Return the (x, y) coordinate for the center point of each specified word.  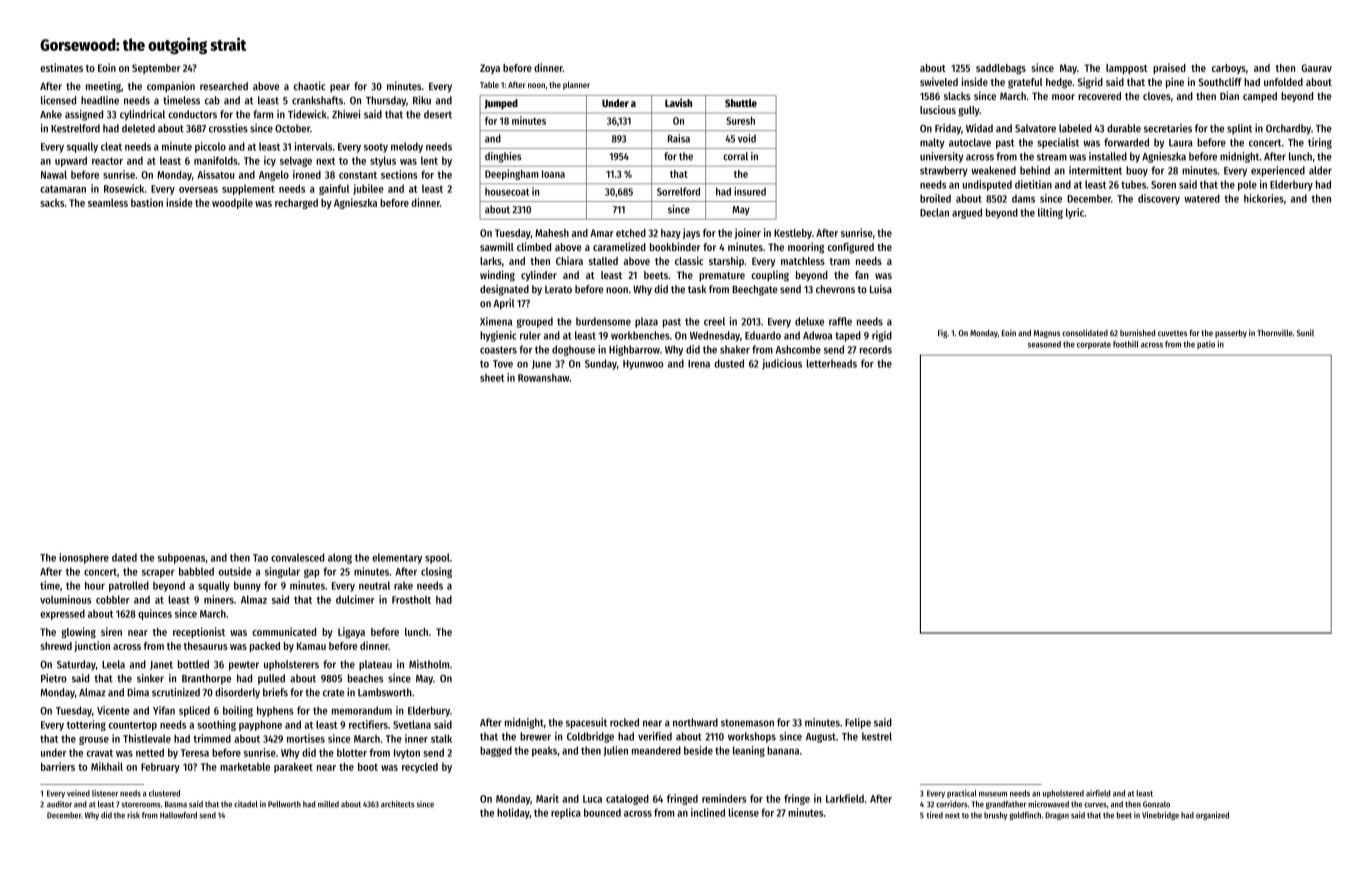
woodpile (232, 203)
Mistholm (429, 664)
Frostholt (411, 599)
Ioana (553, 174)
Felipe (858, 723)
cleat (111, 146)
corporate (1094, 345)
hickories (1264, 198)
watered (1202, 198)
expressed (62, 614)
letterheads (832, 363)
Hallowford (178, 815)
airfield (1098, 793)
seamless (108, 203)
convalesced (297, 557)
